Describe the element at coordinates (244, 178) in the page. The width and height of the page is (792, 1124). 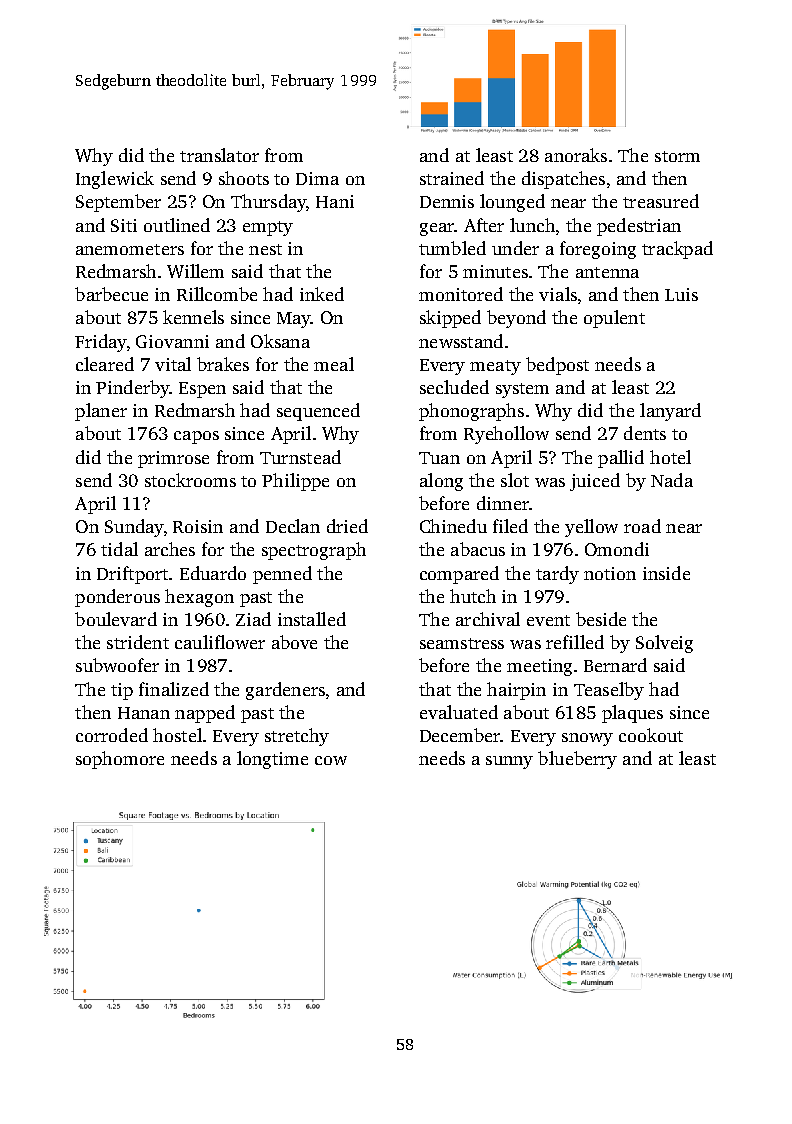
I see `shoots` at that location.
